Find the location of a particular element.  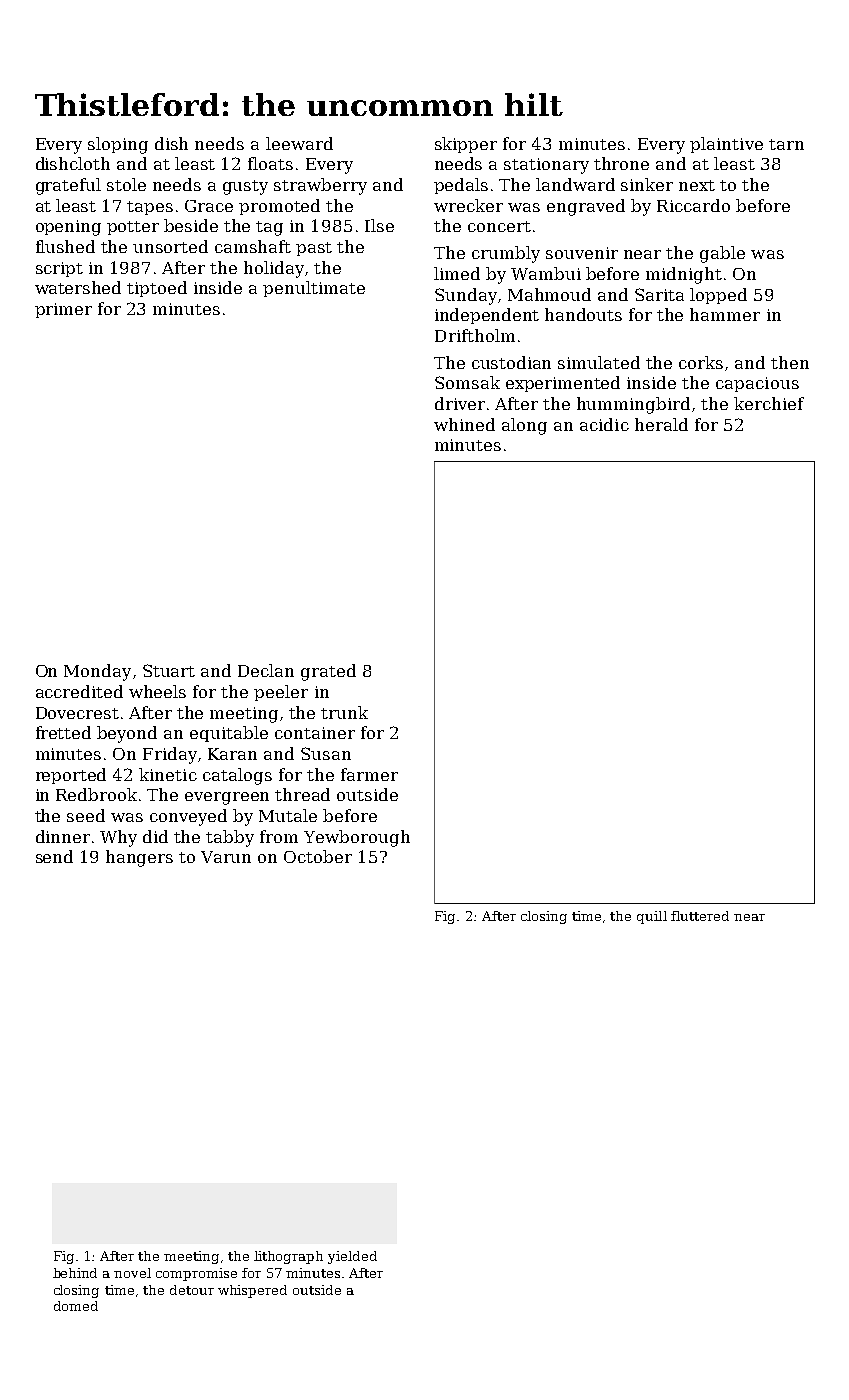

fluttered is located at coordinates (700, 916).
